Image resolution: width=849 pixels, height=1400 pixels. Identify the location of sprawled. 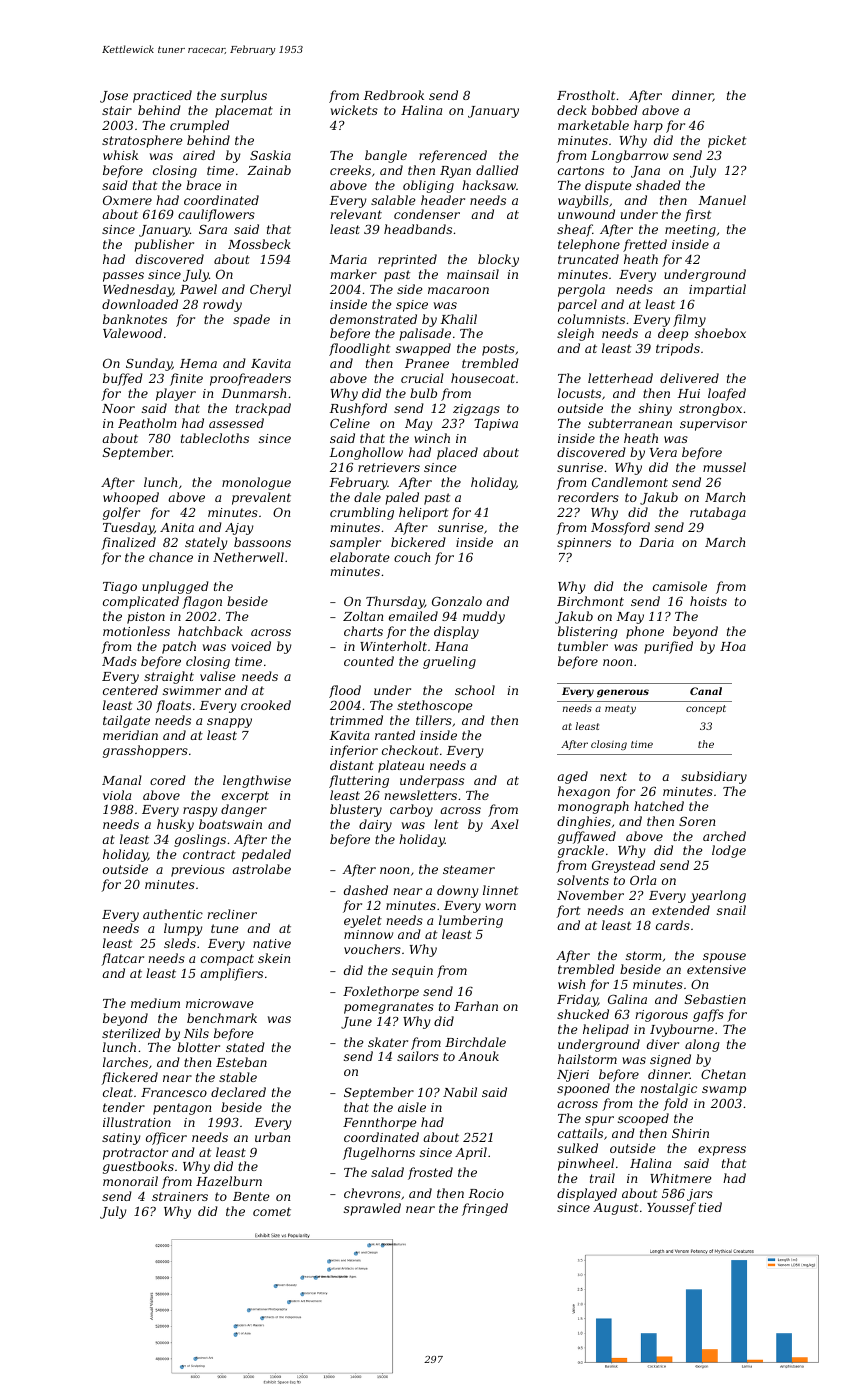
(372, 1209).
